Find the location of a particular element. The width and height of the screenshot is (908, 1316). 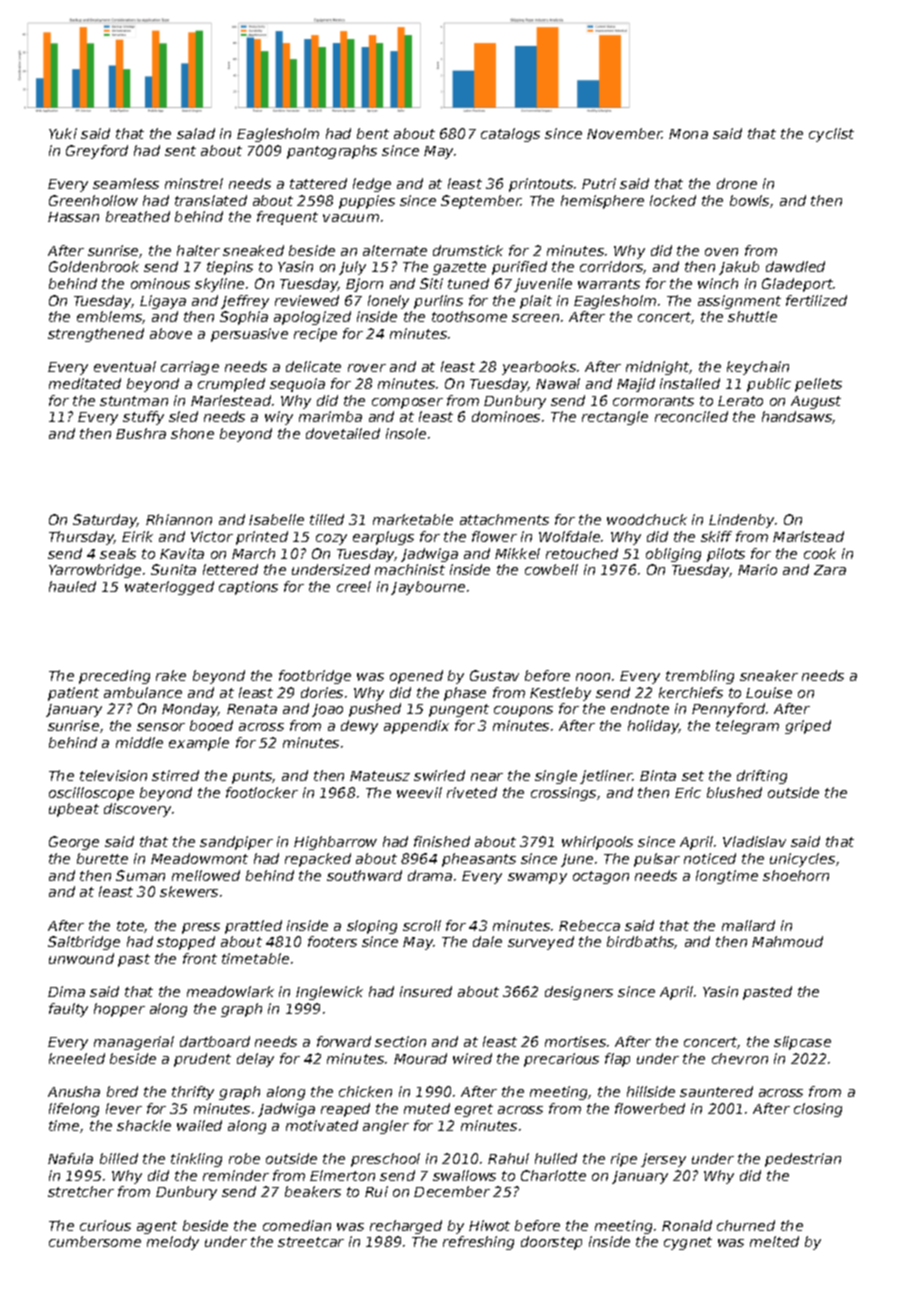

doorstep is located at coordinates (551, 1243).
